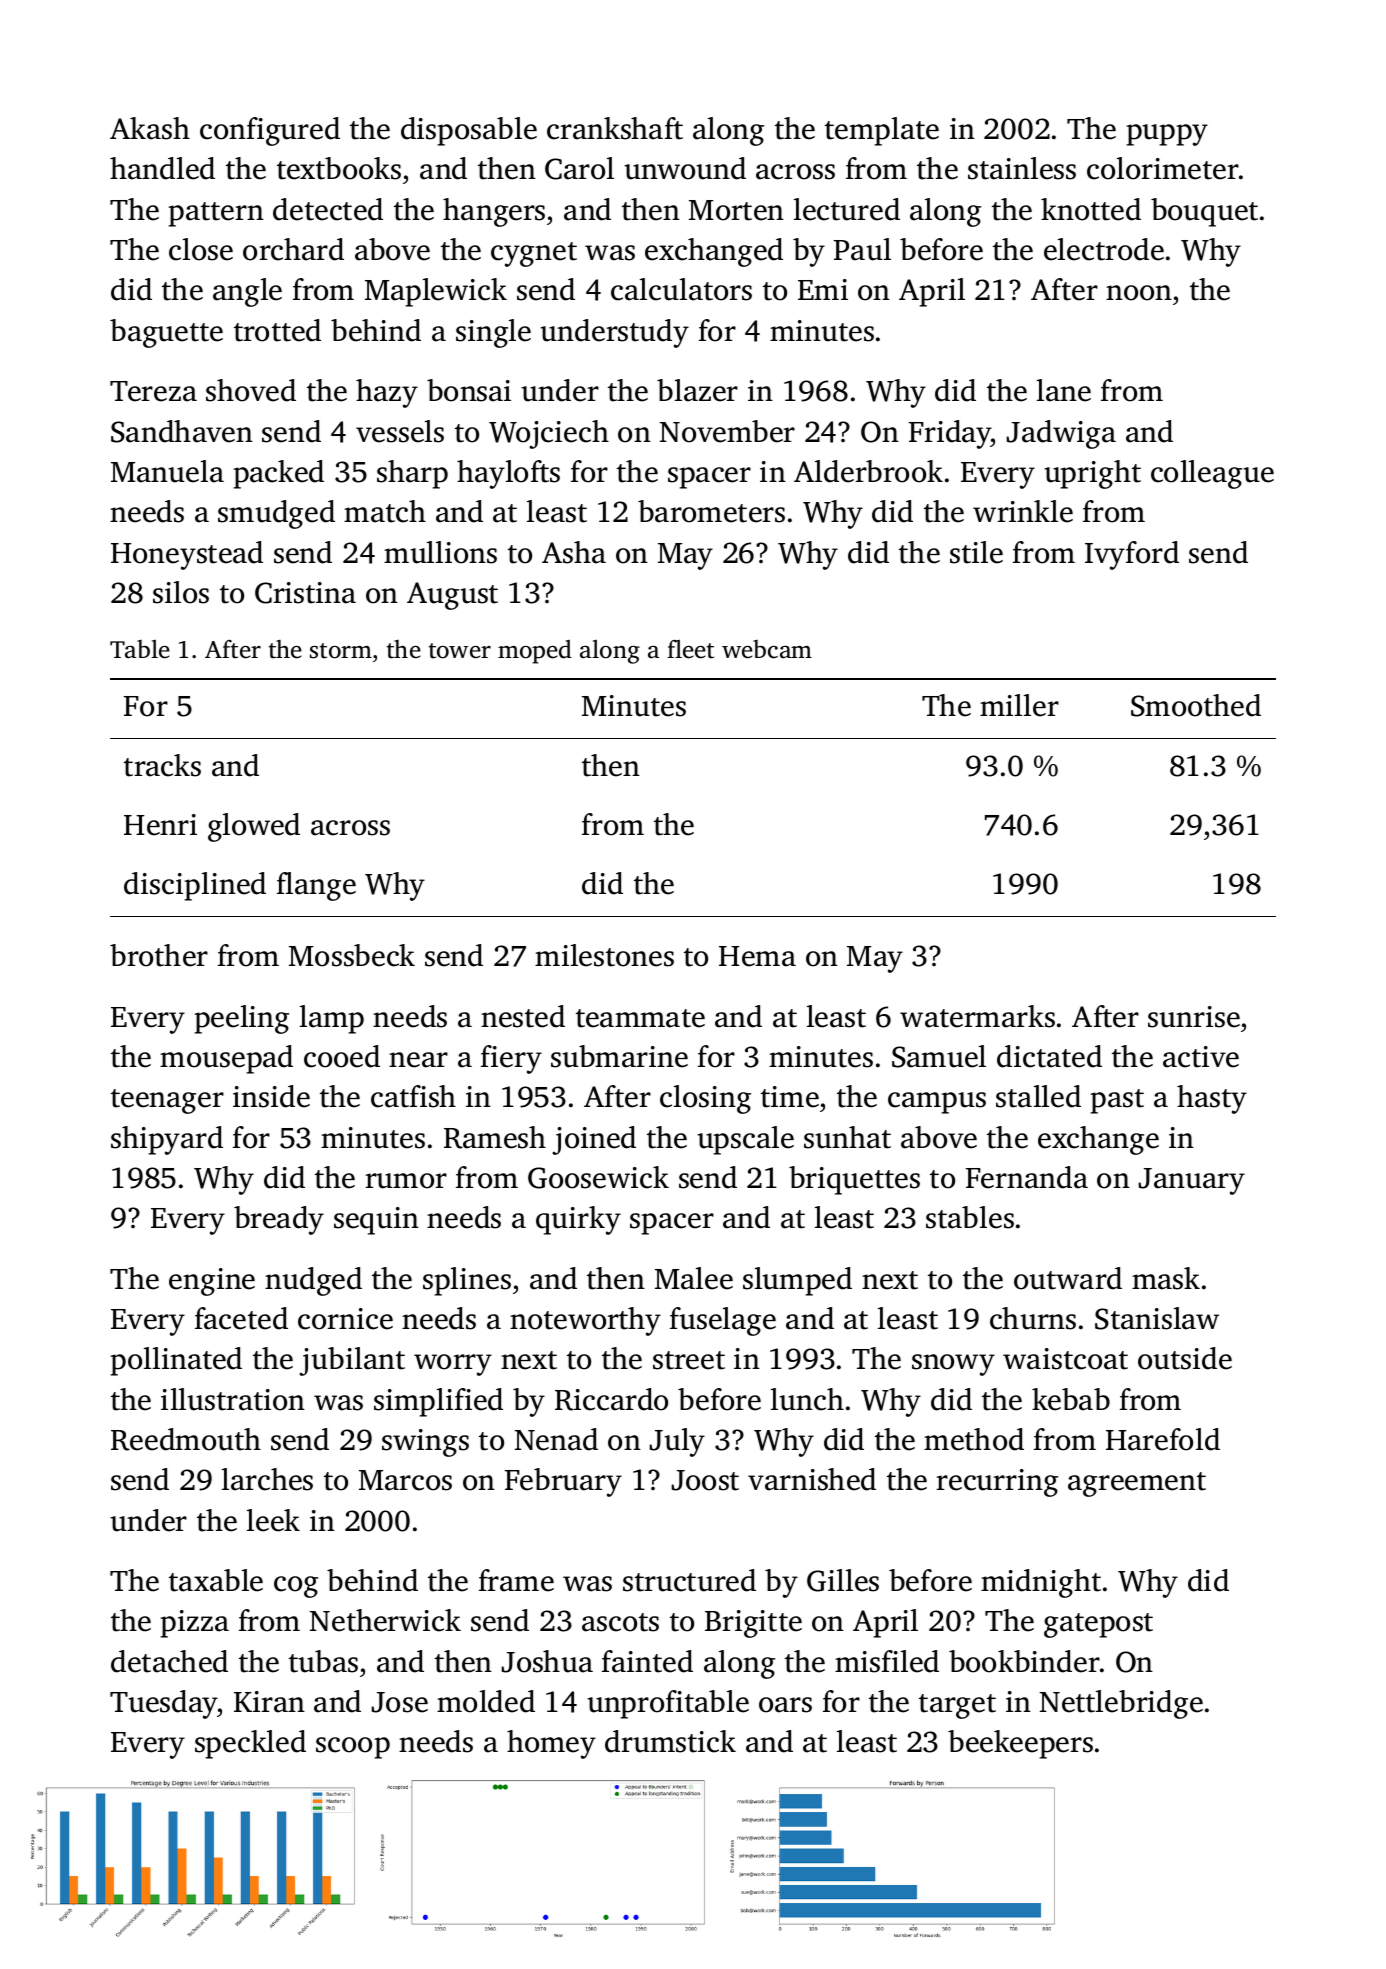  Describe the element at coordinates (551, 1744) in the screenshot. I see `homey` at that location.
